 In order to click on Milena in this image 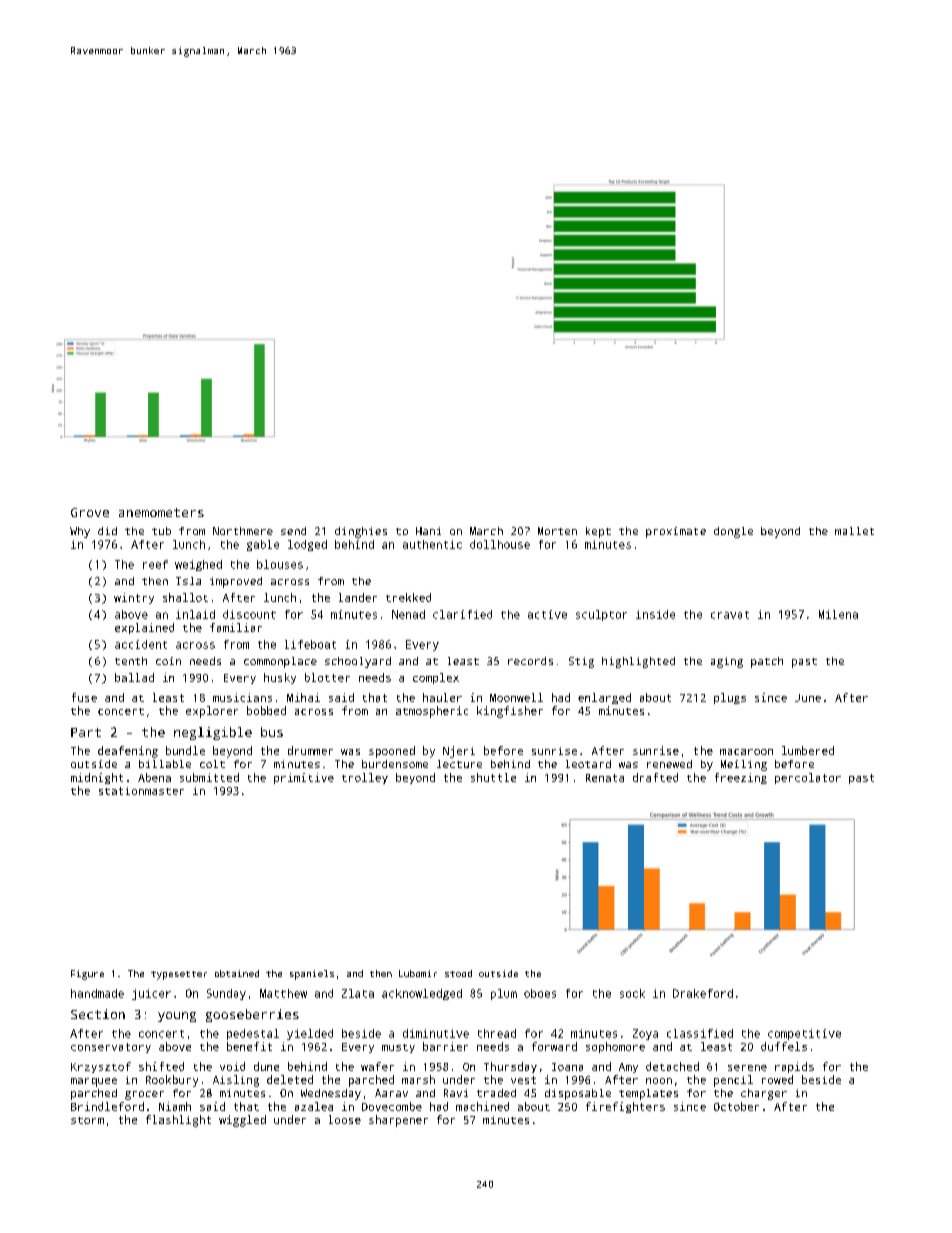, I will do `click(838, 614)`.
